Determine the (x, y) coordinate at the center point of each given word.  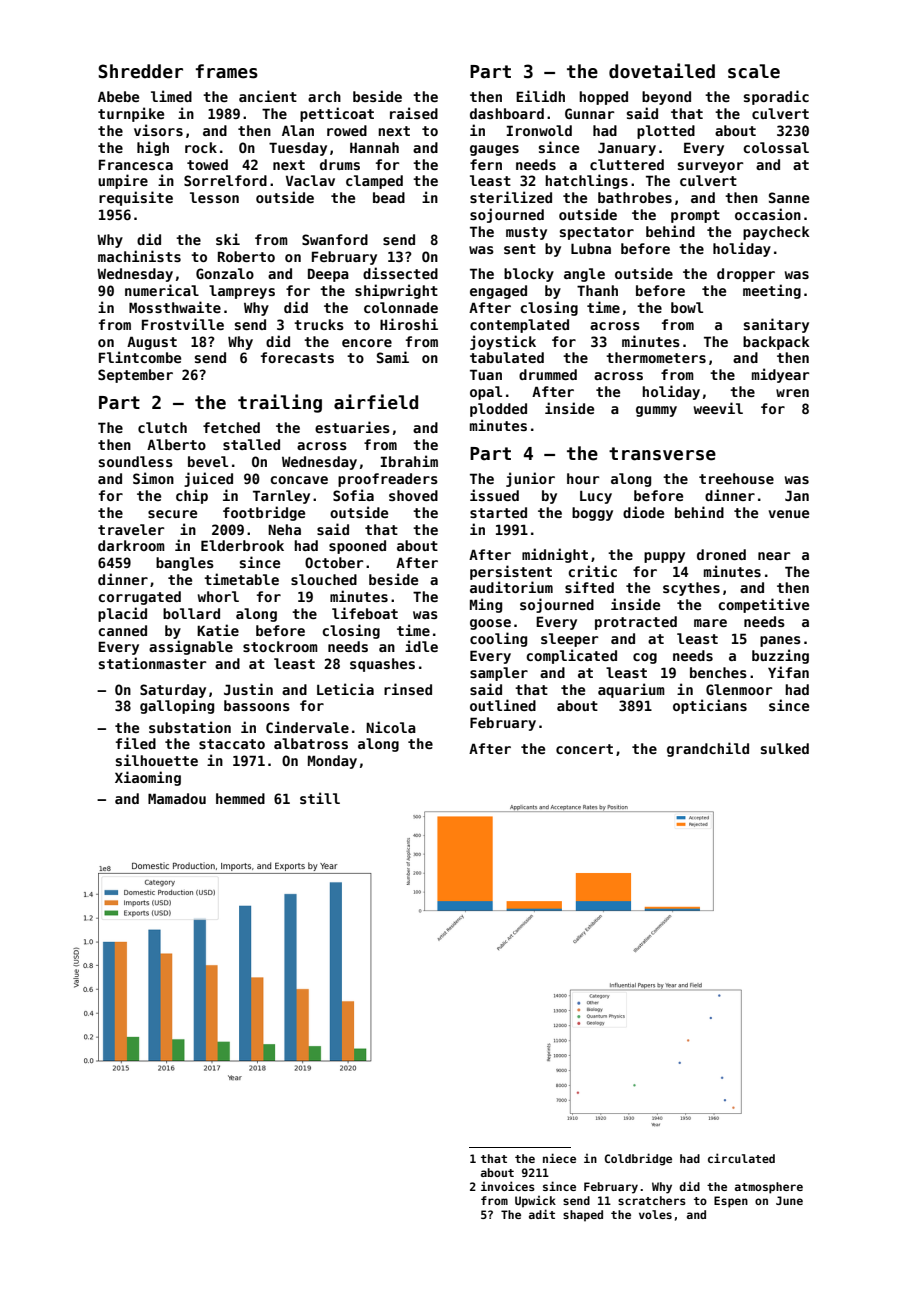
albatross (311, 743)
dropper (746, 275)
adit (542, 1214)
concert (584, 749)
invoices (508, 1186)
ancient (268, 96)
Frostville (183, 324)
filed (136, 743)
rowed (347, 130)
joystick (503, 342)
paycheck (776, 233)
